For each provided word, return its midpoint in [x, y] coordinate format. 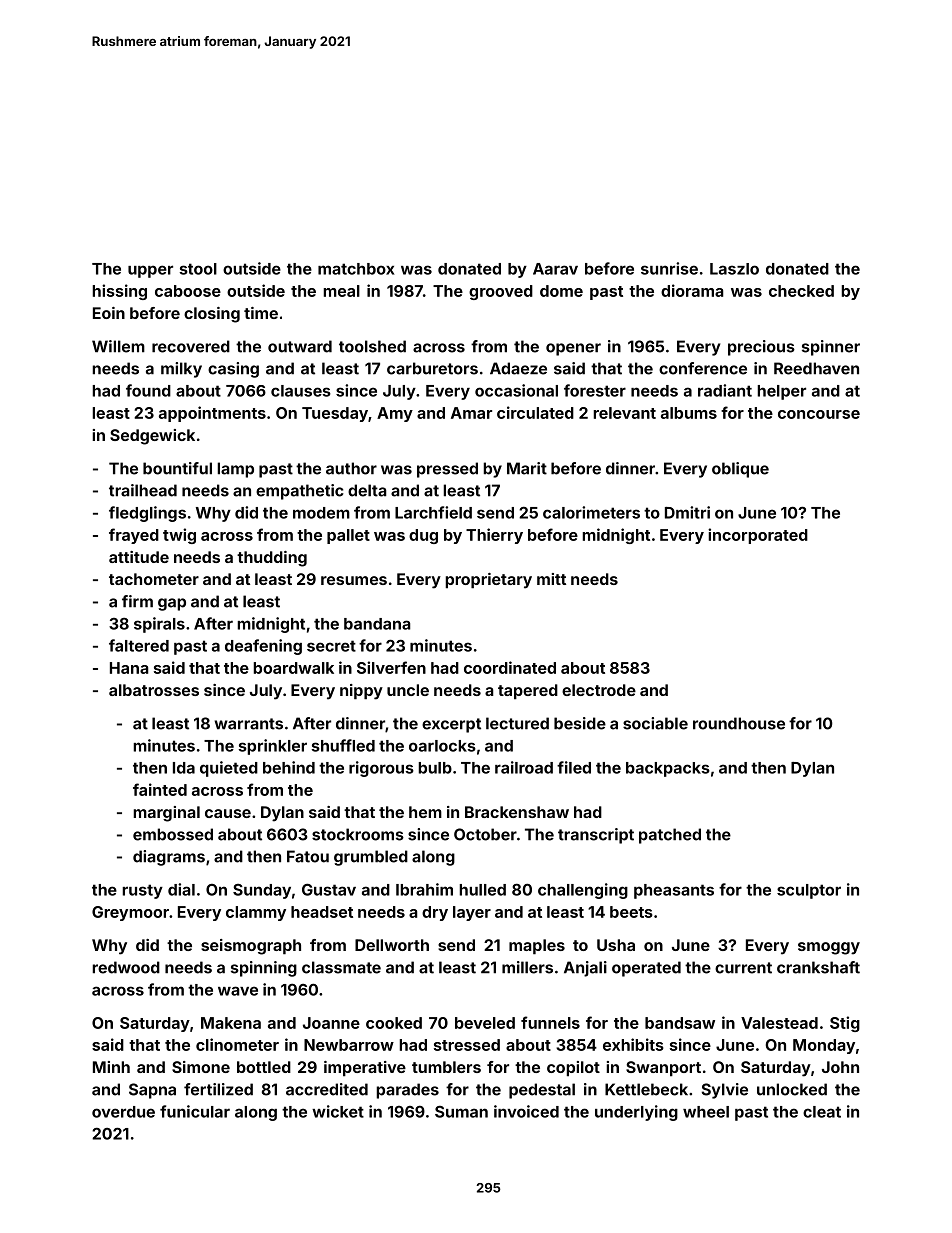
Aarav [555, 269]
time [261, 313]
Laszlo [734, 269]
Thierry [494, 536]
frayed [134, 536]
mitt [551, 579]
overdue [123, 1112]
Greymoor [130, 913]
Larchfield [433, 512]
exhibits [633, 1044]
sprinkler [273, 747]
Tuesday [335, 414]
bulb [435, 768]
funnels [550, 1022]
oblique [740, 470]
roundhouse [739, 723]
